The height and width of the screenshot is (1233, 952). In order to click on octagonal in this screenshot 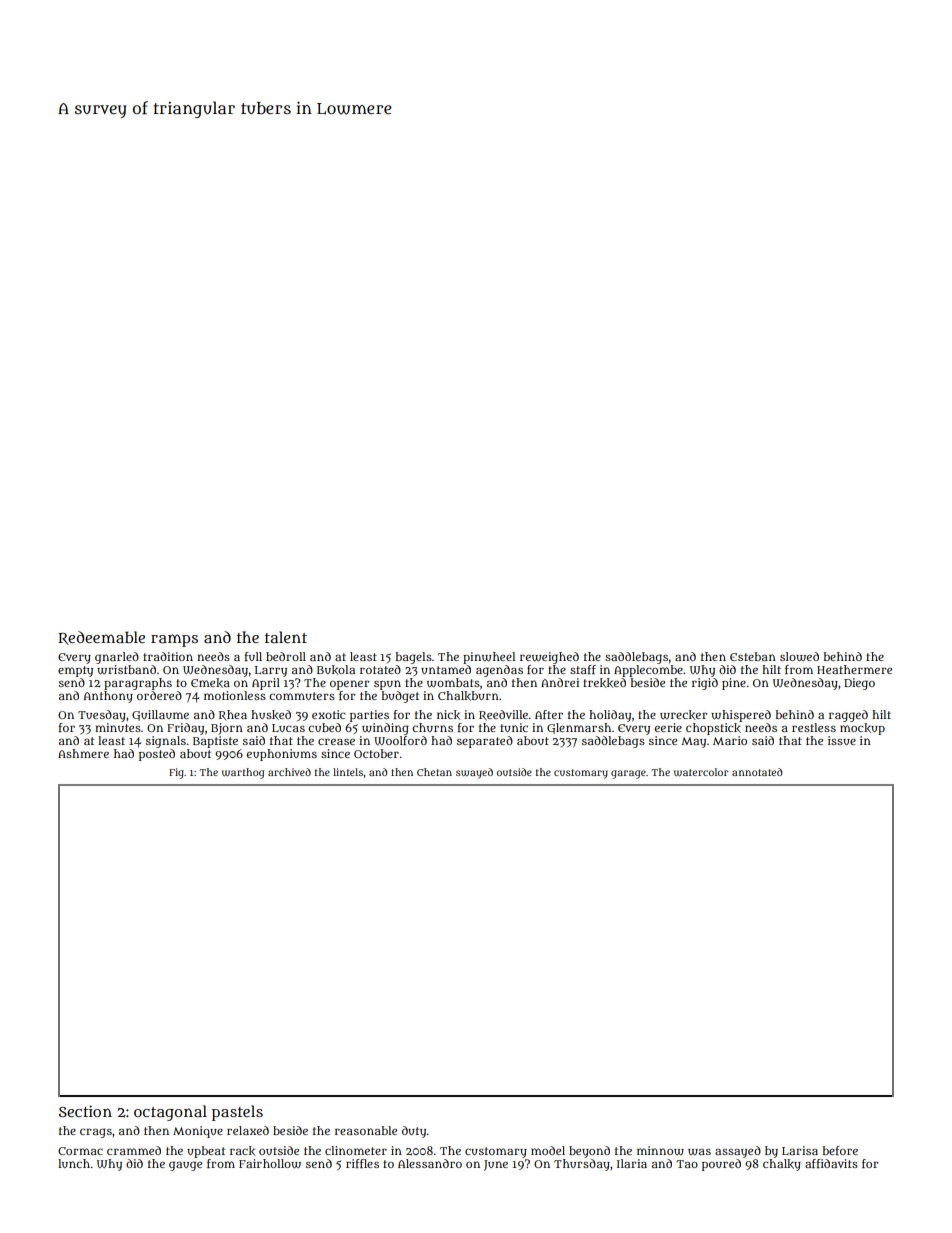, I will do `click(170, 1113)`.
